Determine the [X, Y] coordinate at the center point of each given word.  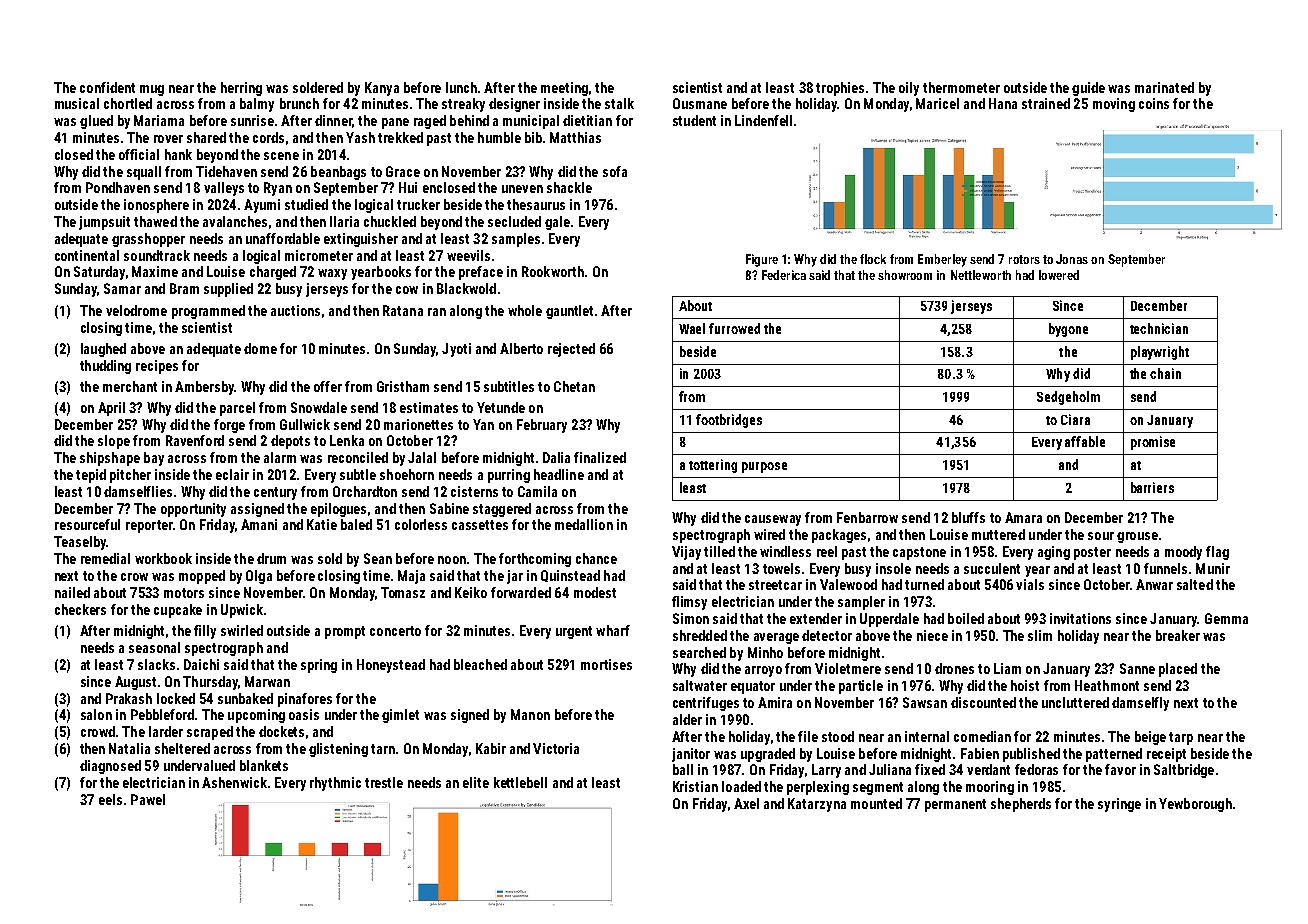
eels [110, 799]
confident [107, 87]
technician [1159, 328]
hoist [1025, 685]
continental [87, 255]
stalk [619, 103]
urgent [574, 632]
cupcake [178, 611]
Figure [762, 260]
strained [1046, 103]
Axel [746, 803]
